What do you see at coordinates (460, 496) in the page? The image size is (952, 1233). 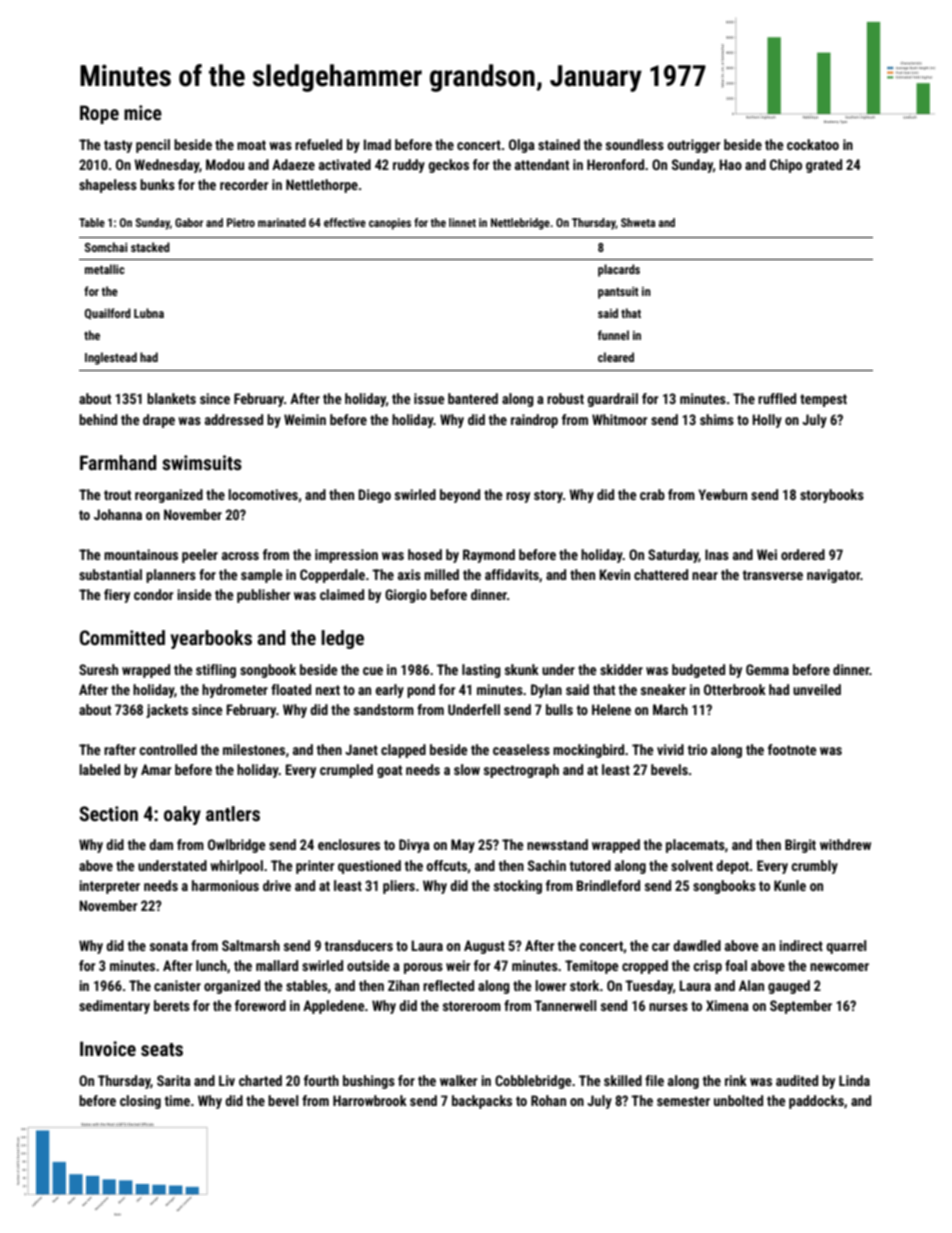 I see `beyond` at bounding box center [460, 496].
